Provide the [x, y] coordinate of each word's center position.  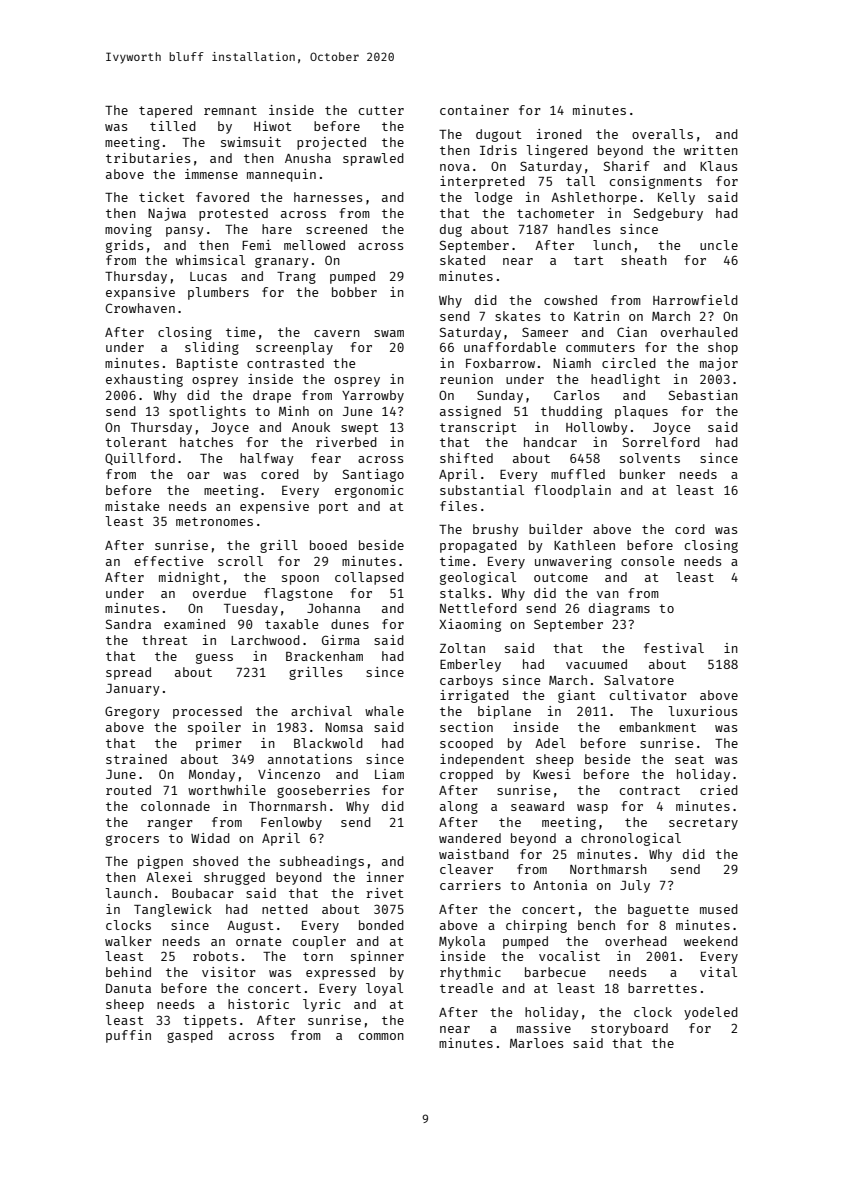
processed [207, 712]
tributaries [148, 158]
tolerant [136, 442]
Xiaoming [470, 625]
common [381, 1036]
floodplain [573, 491]
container [474, 110]
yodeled [711, 1013]
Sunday [500, 396]
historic [258, 1004]
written [711, 150]
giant [577, 696]
